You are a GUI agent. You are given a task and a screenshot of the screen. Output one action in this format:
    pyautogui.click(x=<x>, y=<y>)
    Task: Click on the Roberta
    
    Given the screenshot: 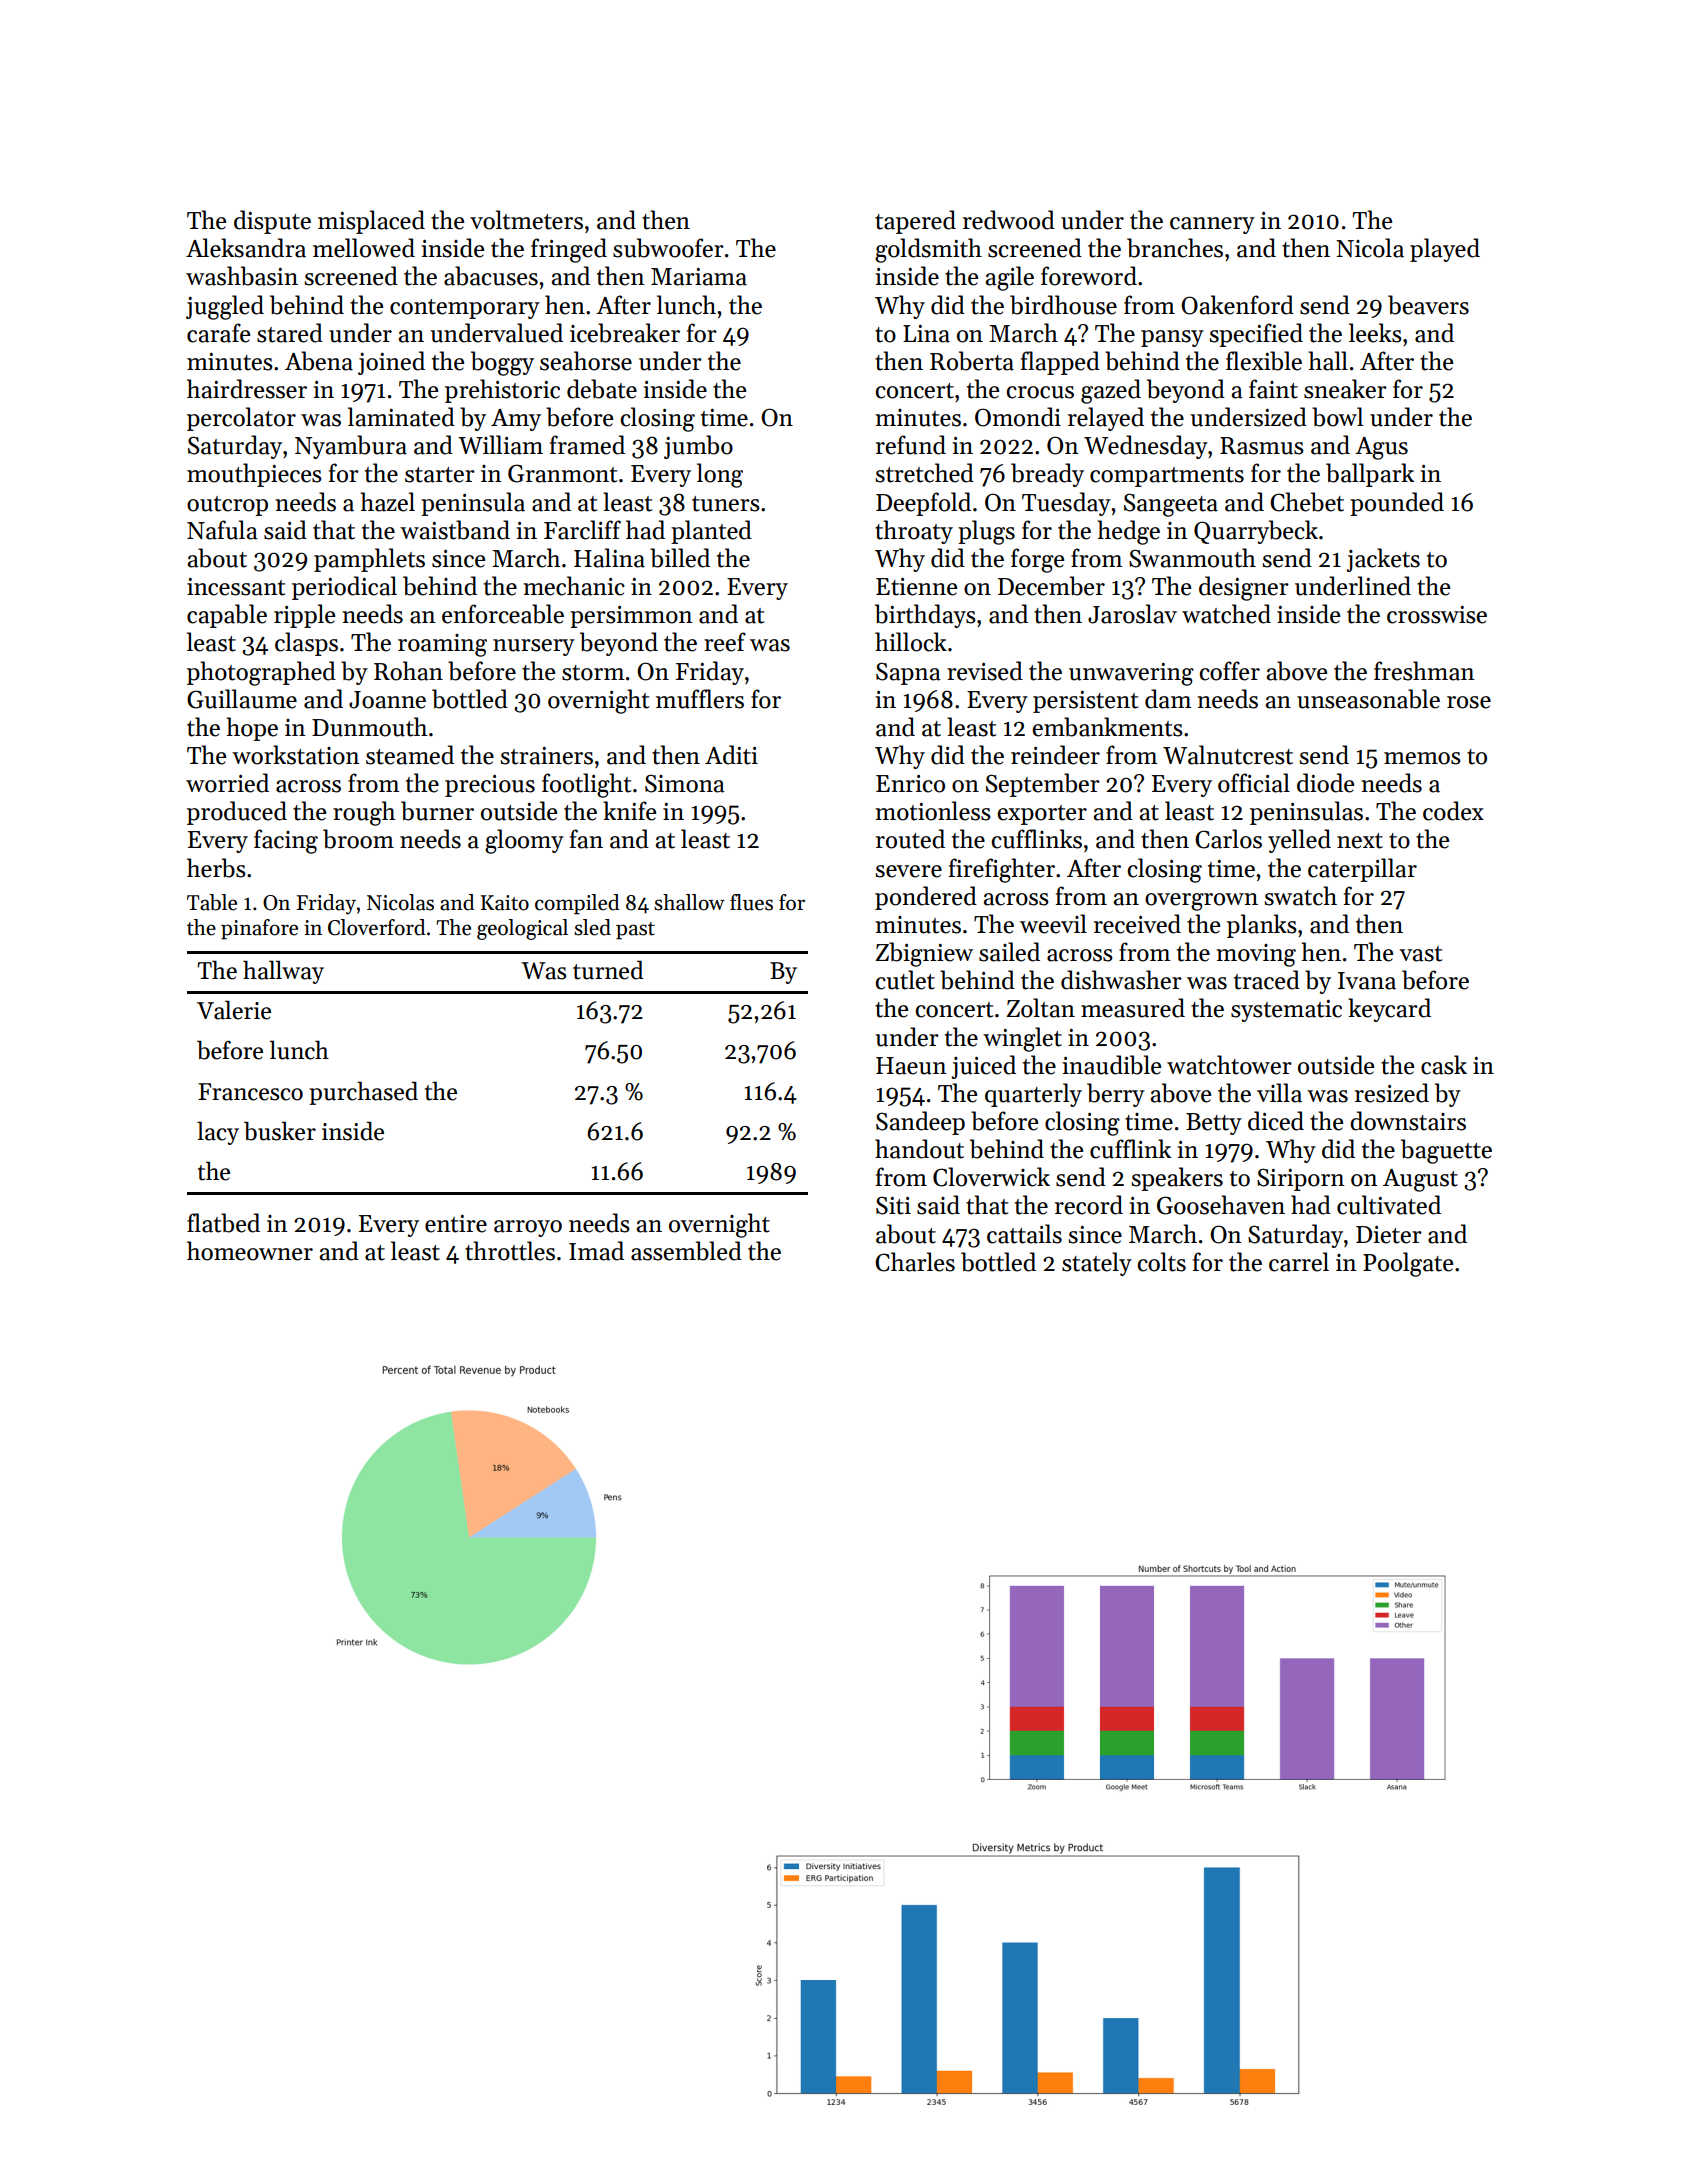 What is the action you would take?
    pyautogui.click(x=972, y=361)
